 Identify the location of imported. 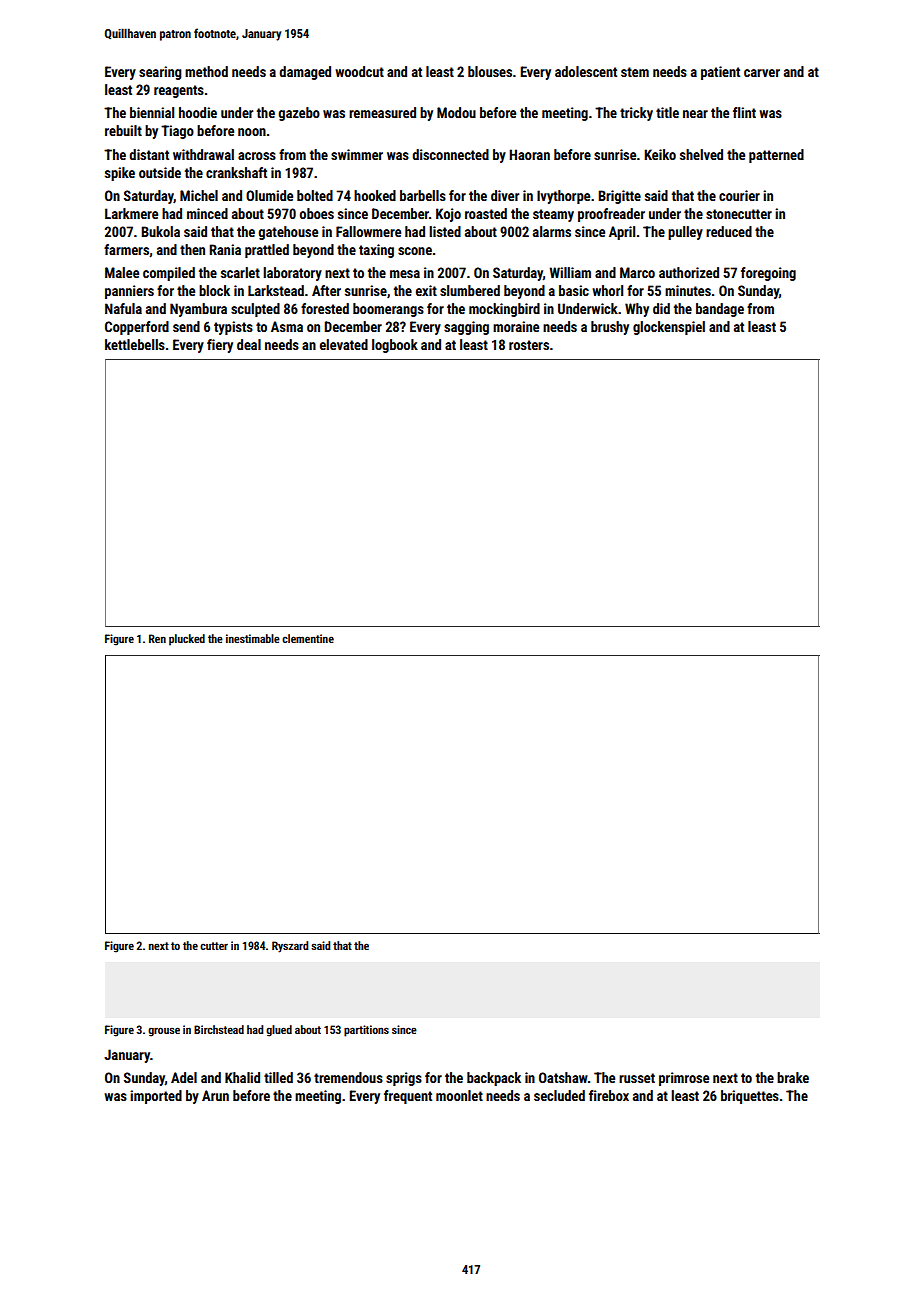
(156, 1097).
